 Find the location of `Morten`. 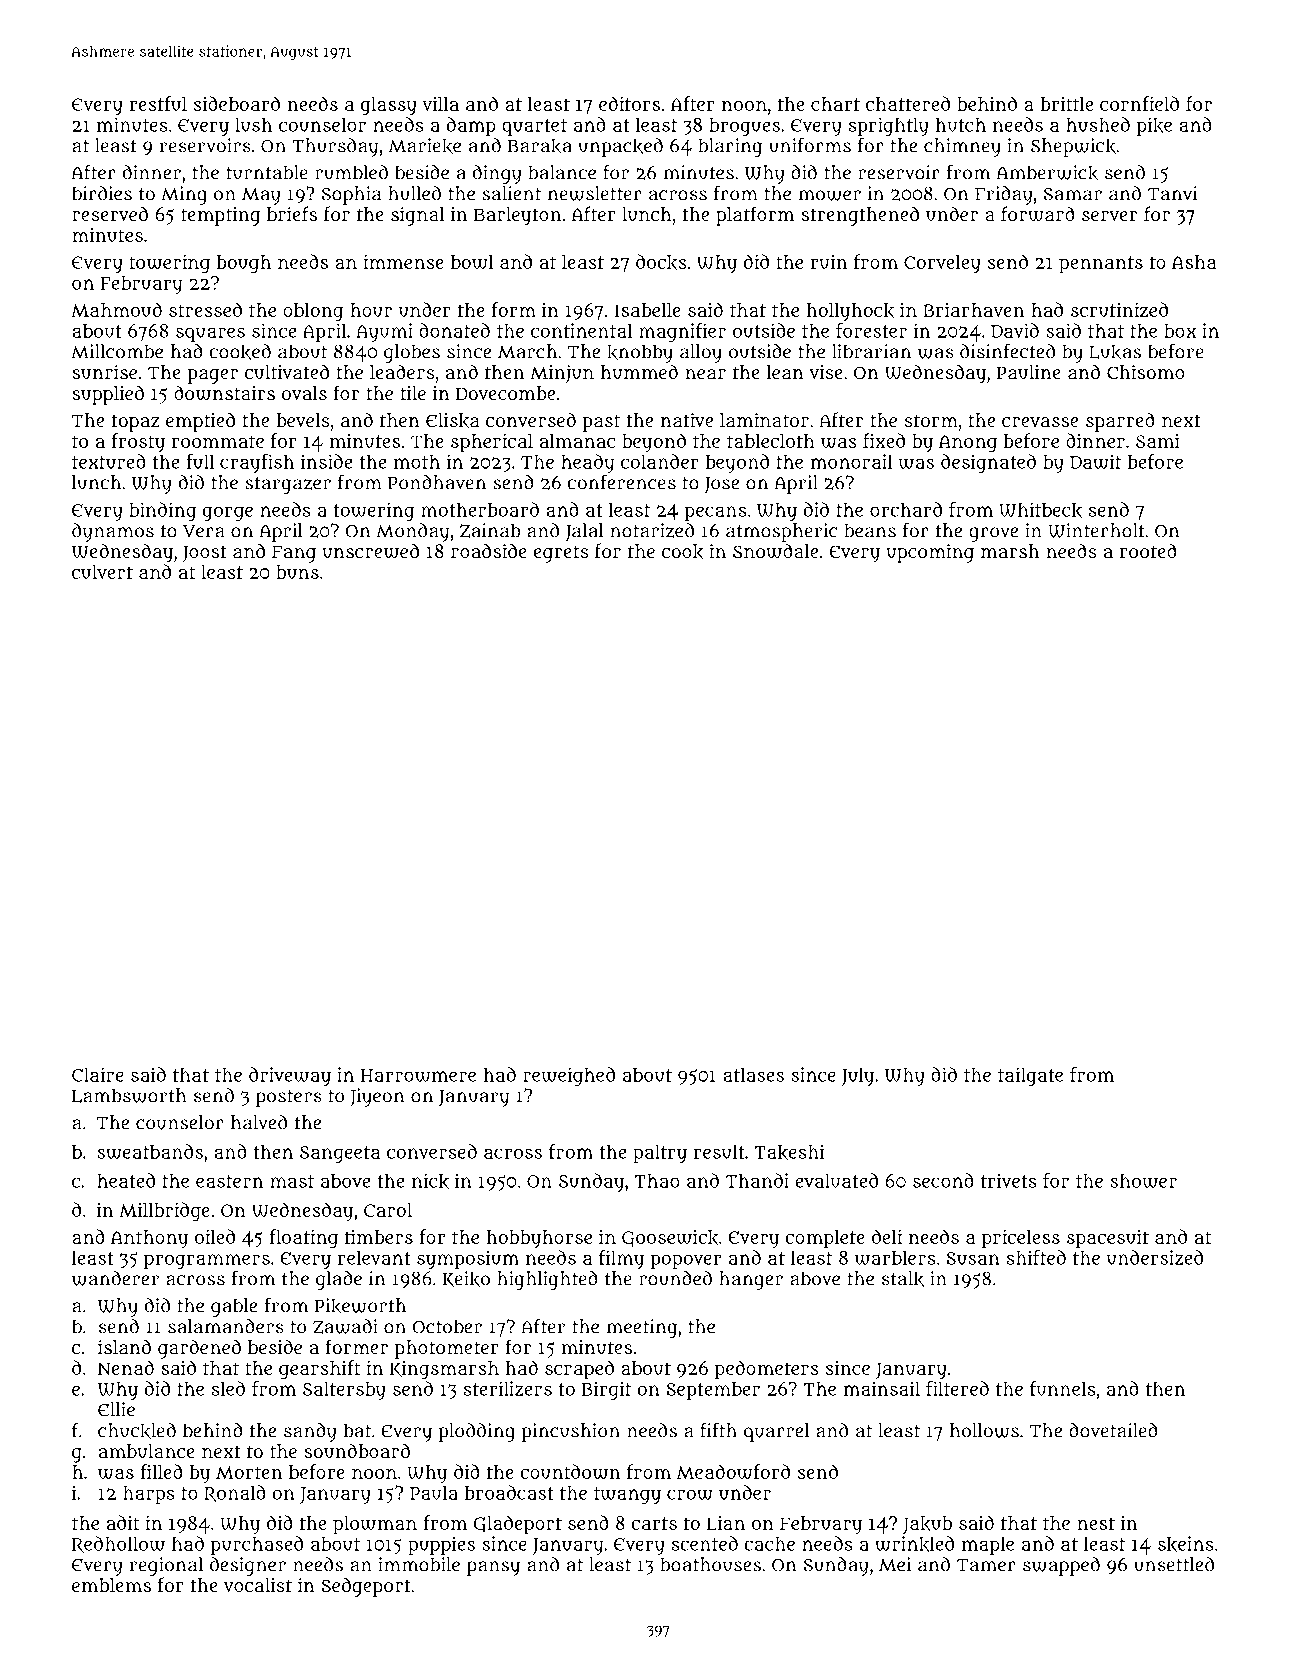

Morten is located at coordinates (249, 1472).
